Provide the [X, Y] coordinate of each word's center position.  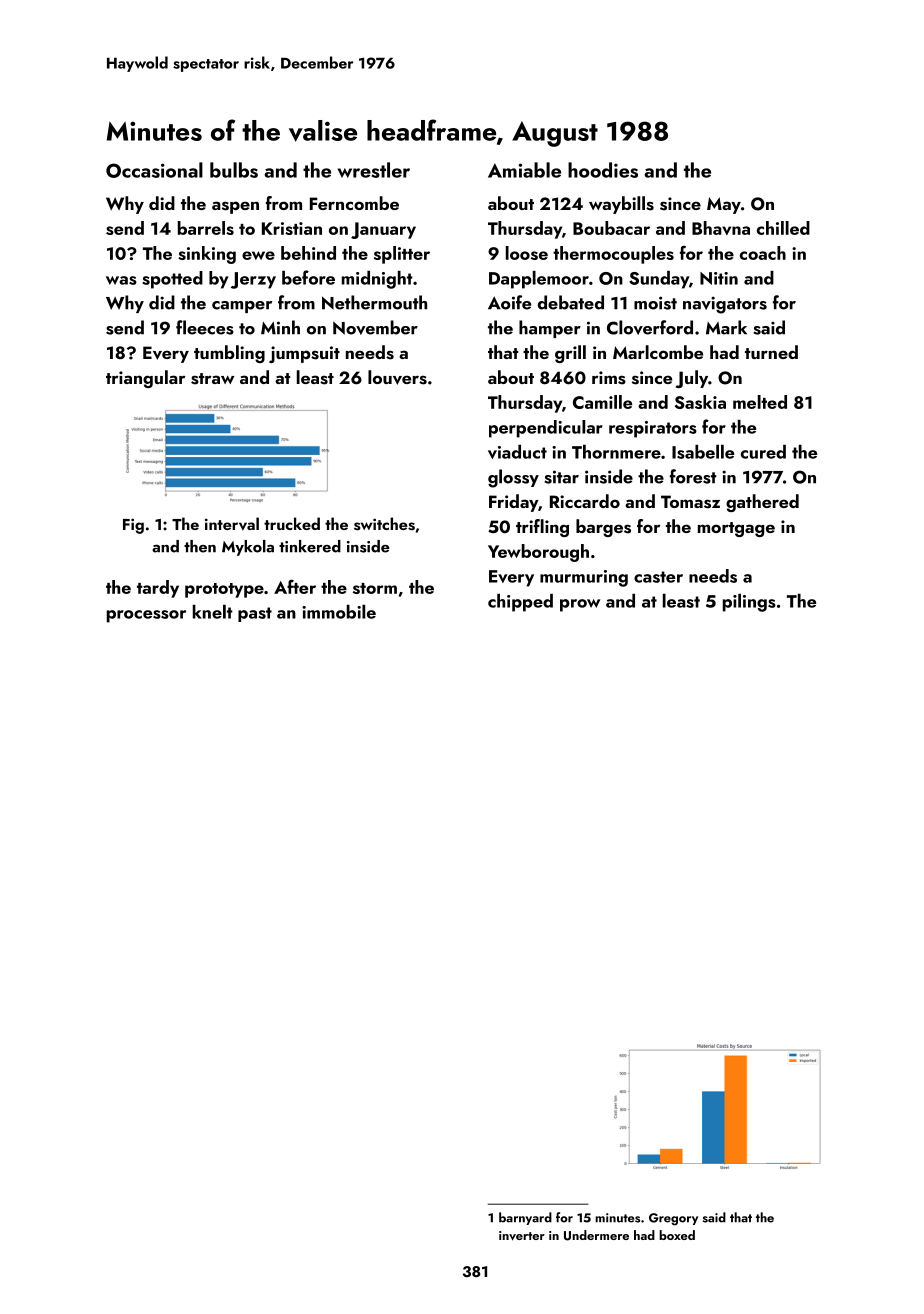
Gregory [673, 1219]
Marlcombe [658, 352]
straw [212, 379]
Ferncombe [354, 203]
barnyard [525, 1218]
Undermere [596, 1235]
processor [146, 616]
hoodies [603, 170]
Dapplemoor [539, 280]
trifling [542, 528]
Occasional [154, 170]
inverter [522, 1235]
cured [763, 452]
